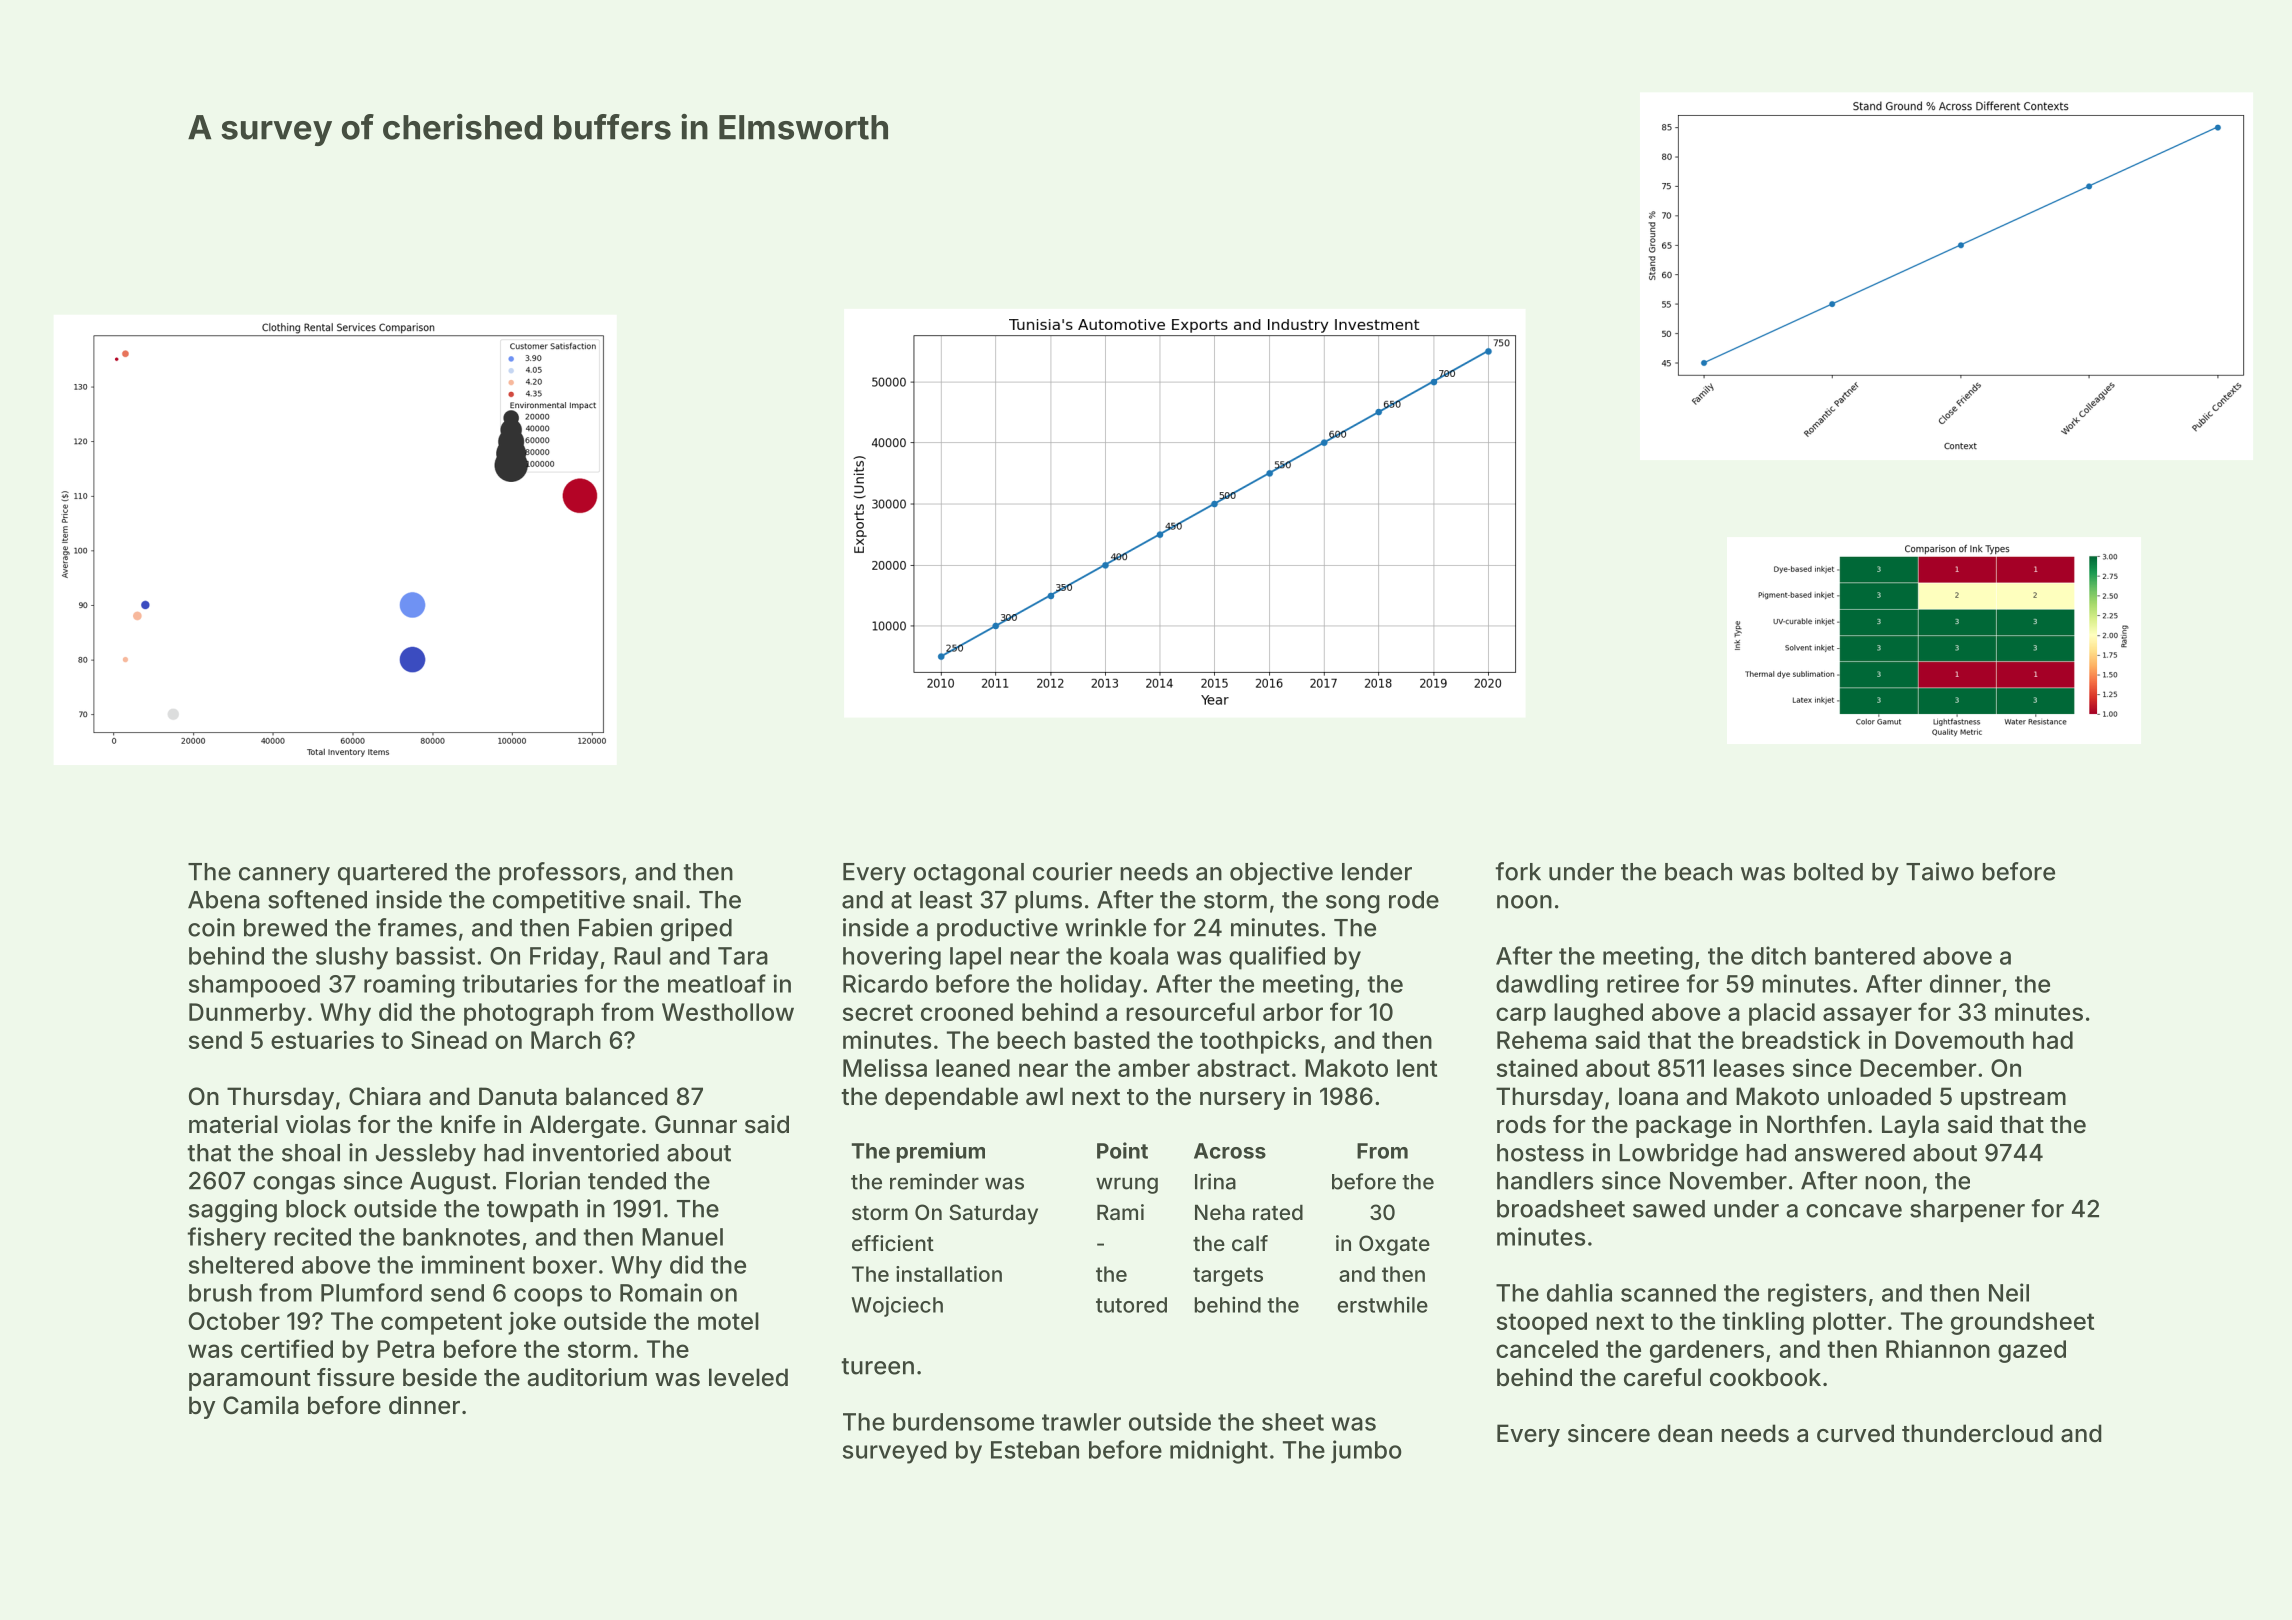 The height and width of the image is (1620, 2292). I want to click on auditorium, so click(587, 1377).
